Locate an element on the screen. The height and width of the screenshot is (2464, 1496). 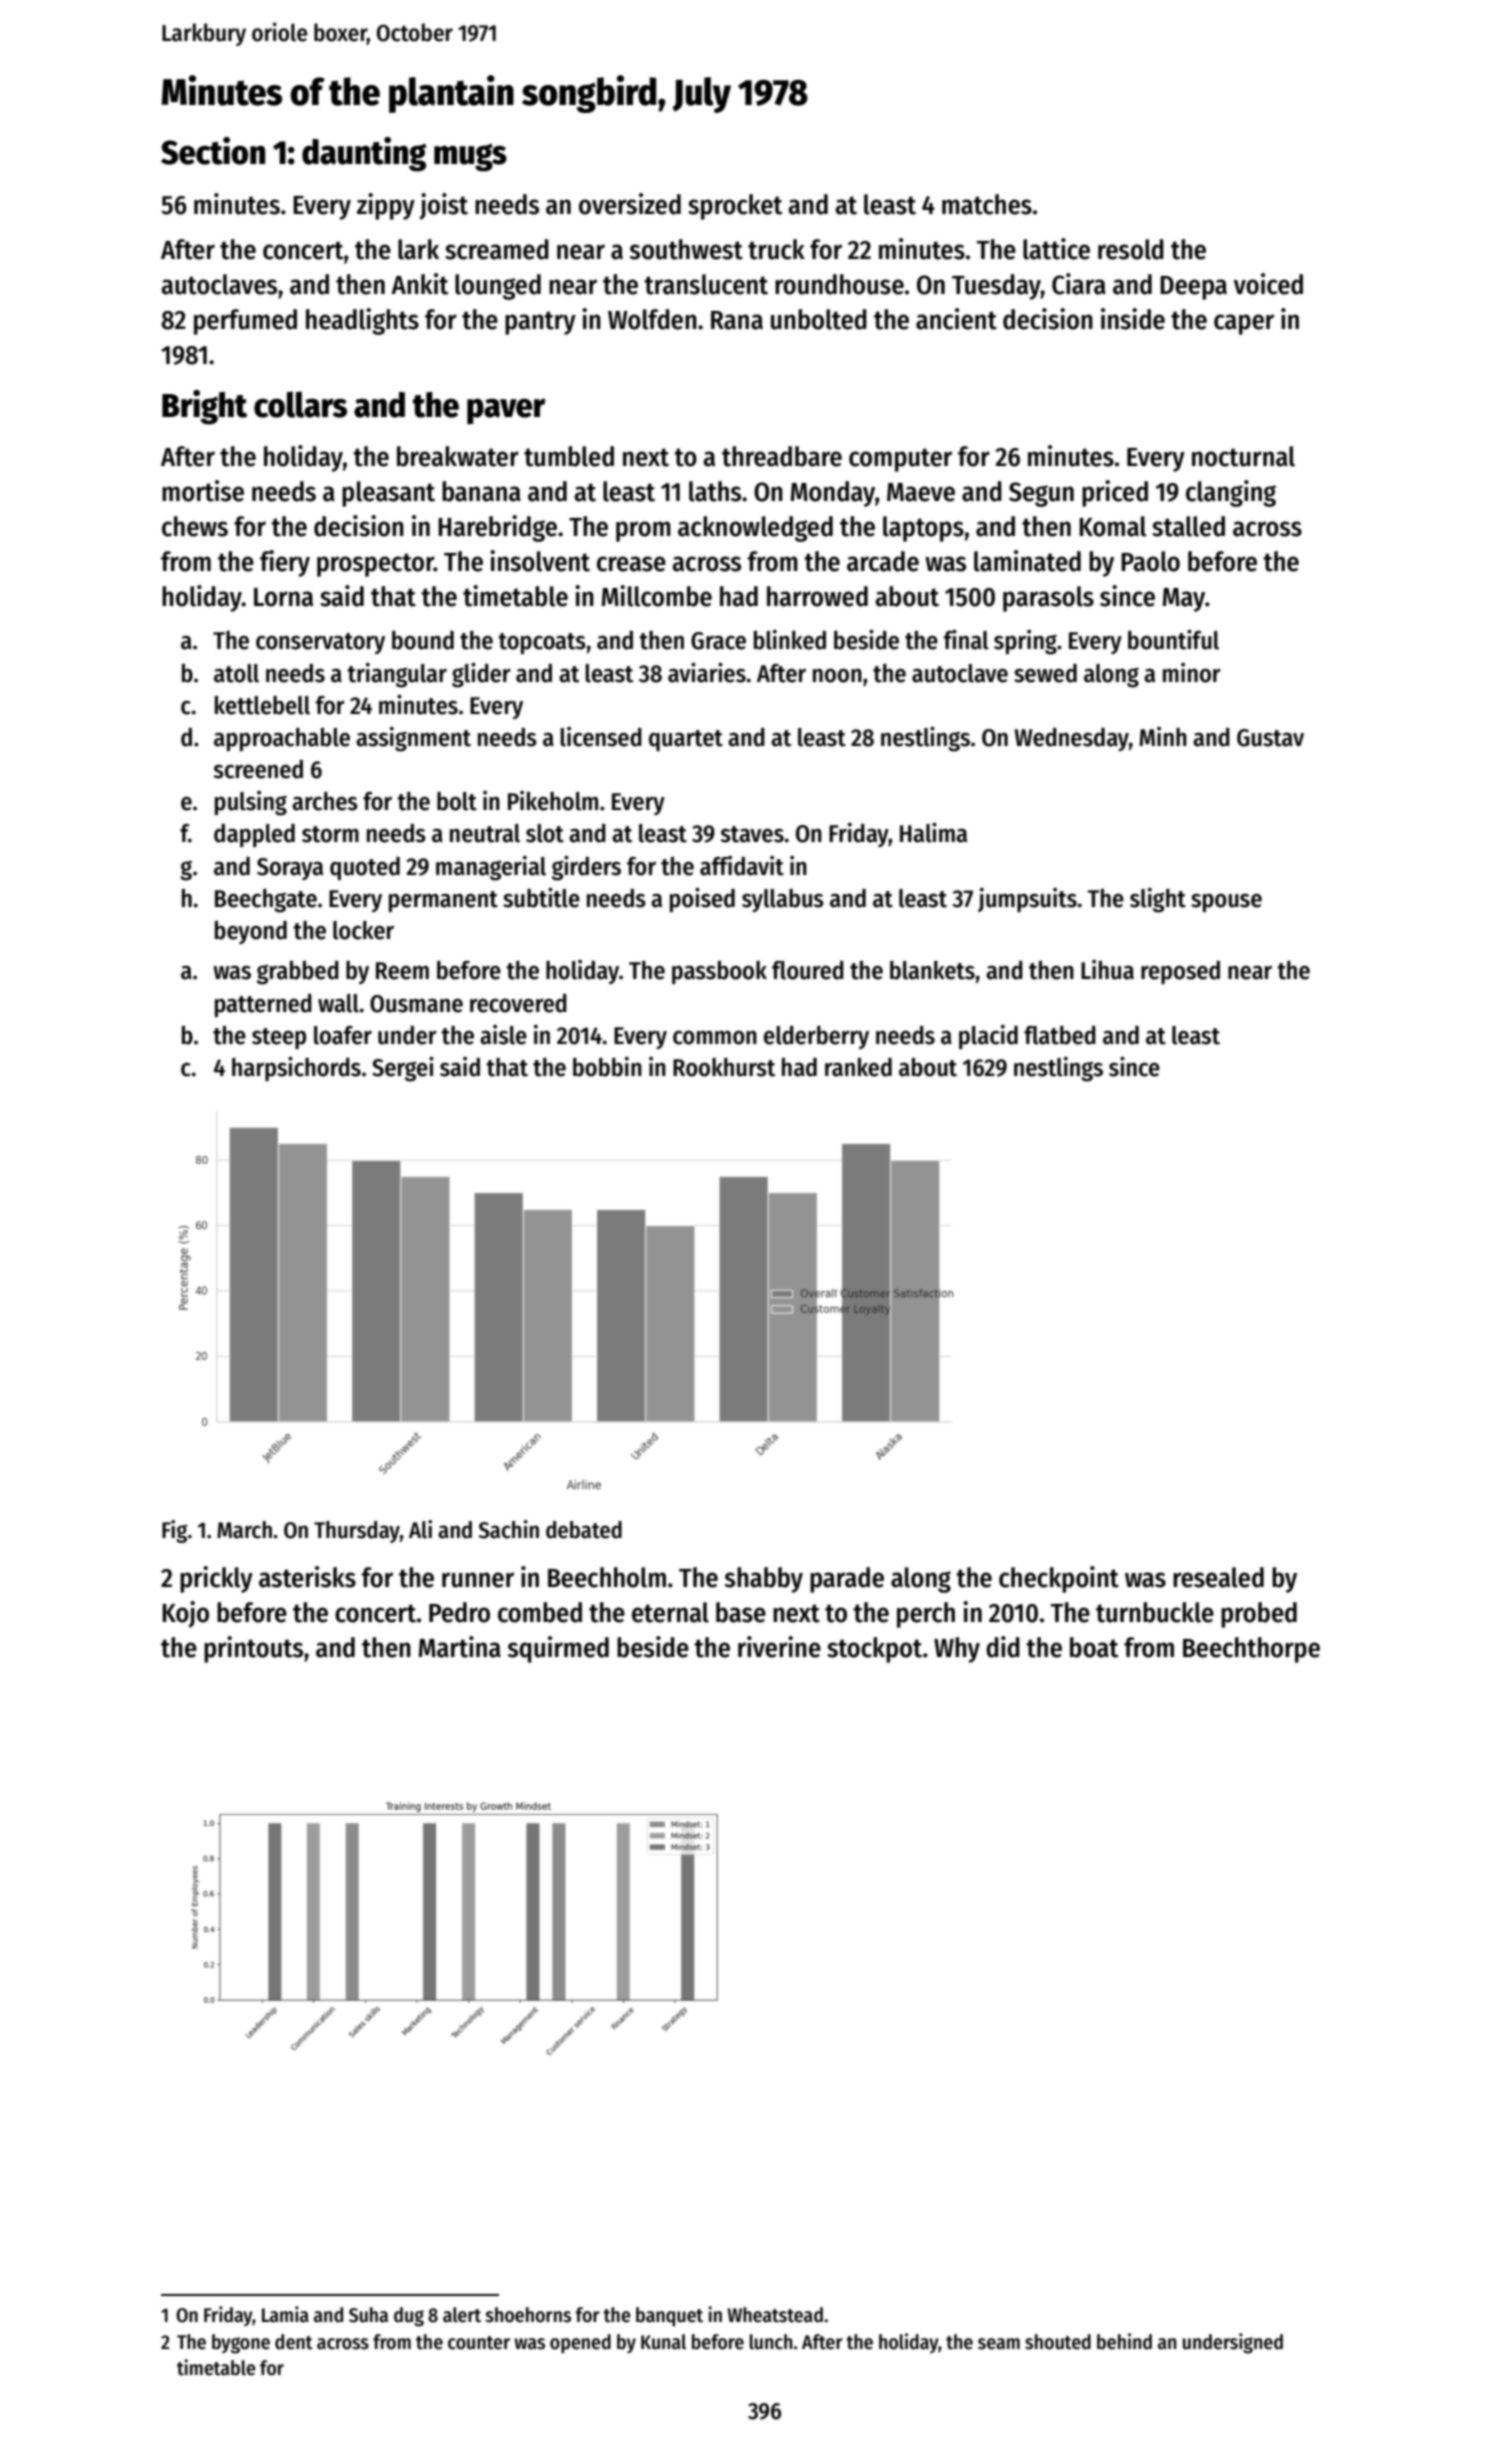
Section is located at coordinates (213, 151).
